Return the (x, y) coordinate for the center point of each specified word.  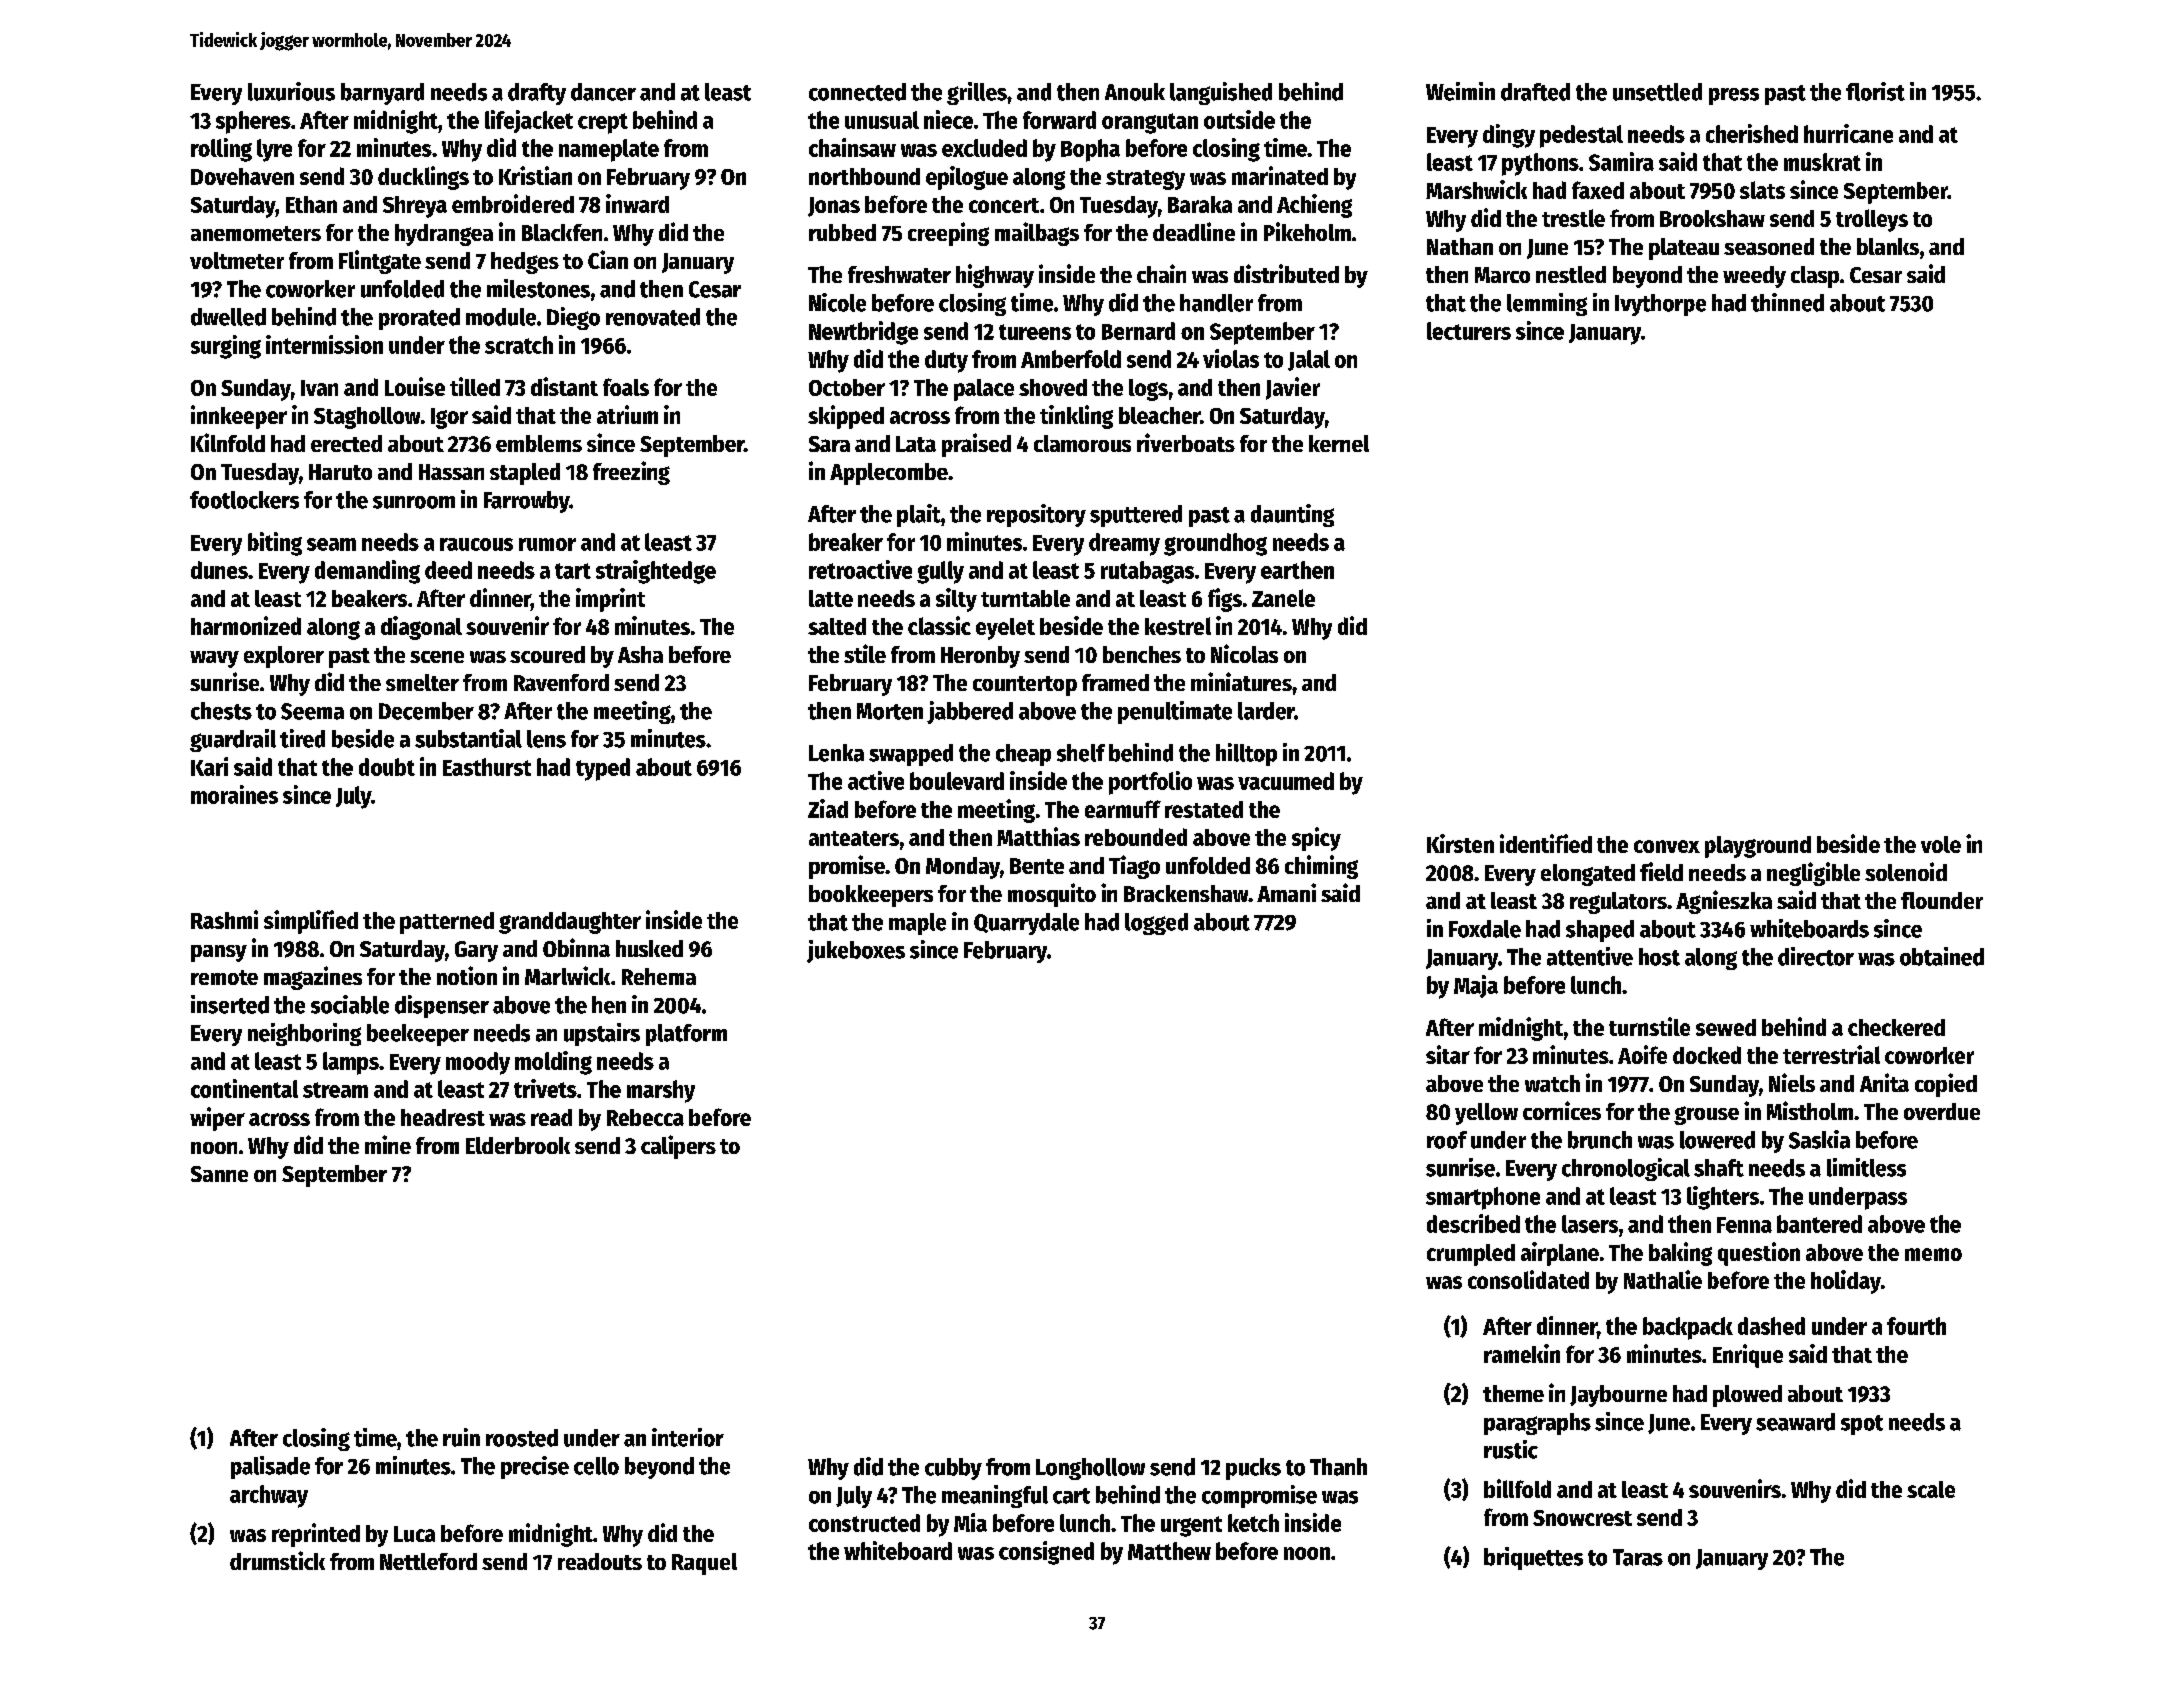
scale (1931, 1489)
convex (1667, 846)
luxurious (291, 91)
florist (1875, 91)
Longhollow (1090, 1469)
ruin (461, 1437)
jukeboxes (856, 951)
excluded (984, 148)
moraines (234, 794)
